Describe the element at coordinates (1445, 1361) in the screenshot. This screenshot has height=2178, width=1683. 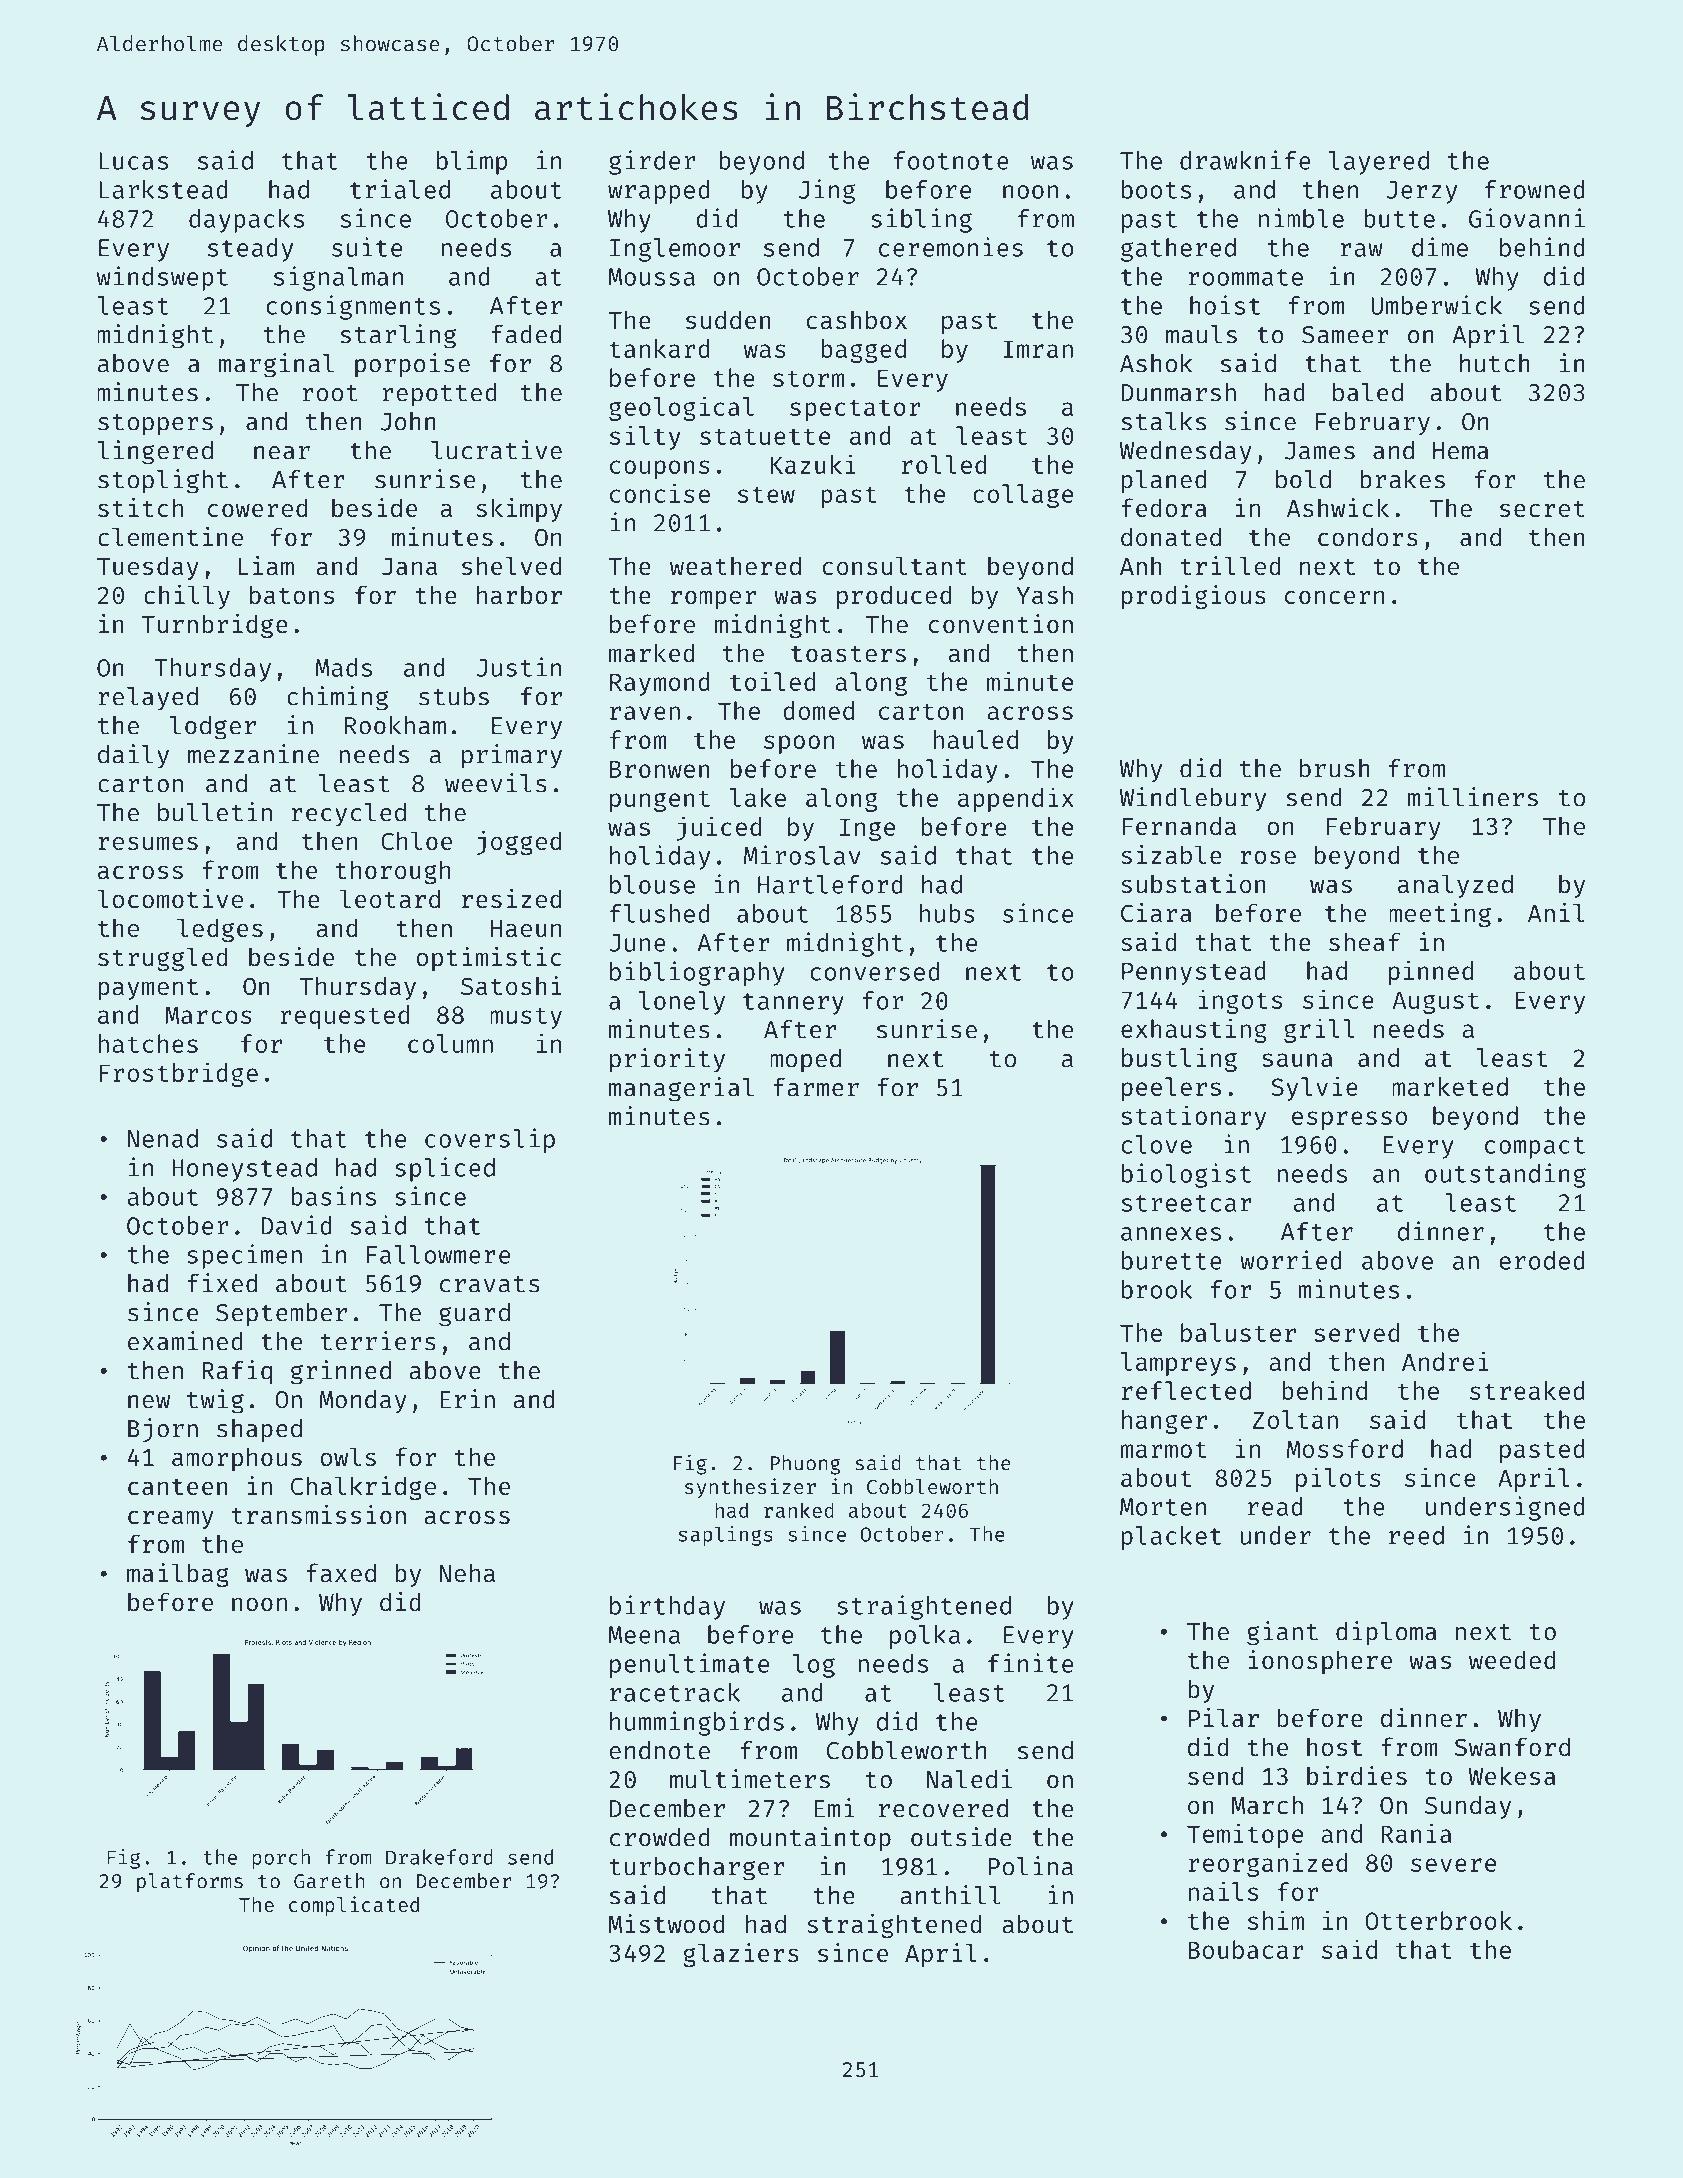
I see `Andrei` at that location.
